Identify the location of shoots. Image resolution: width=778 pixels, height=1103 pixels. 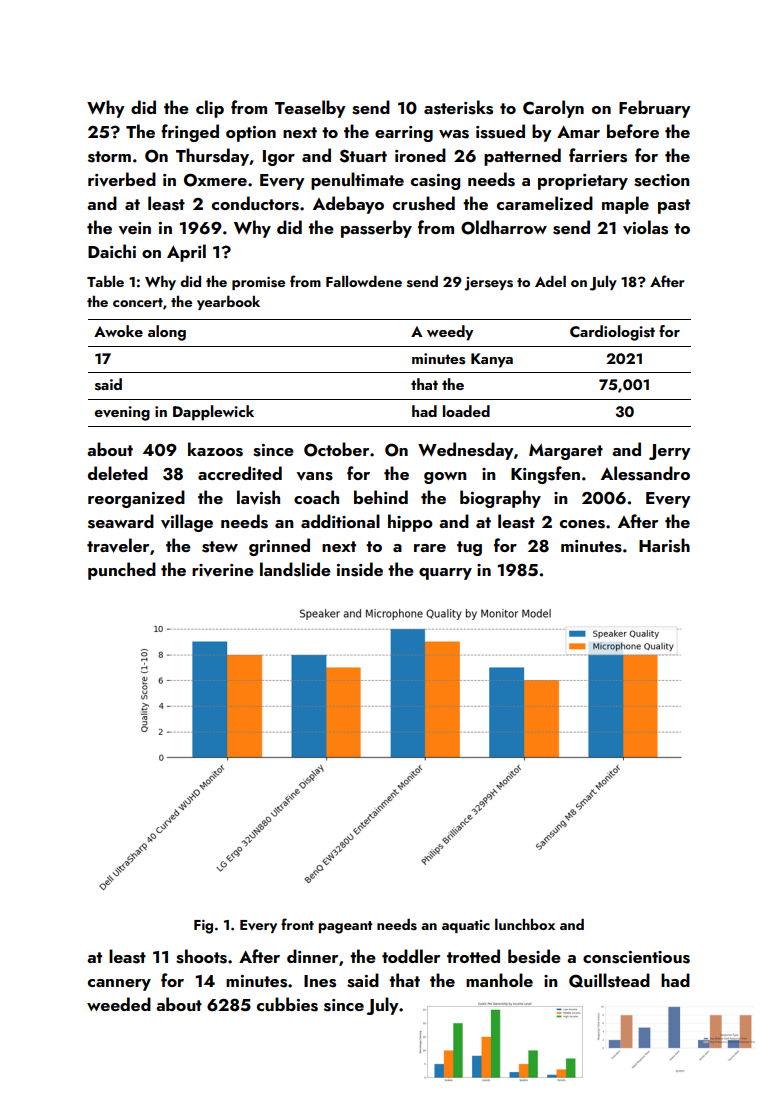
(201, 956).
